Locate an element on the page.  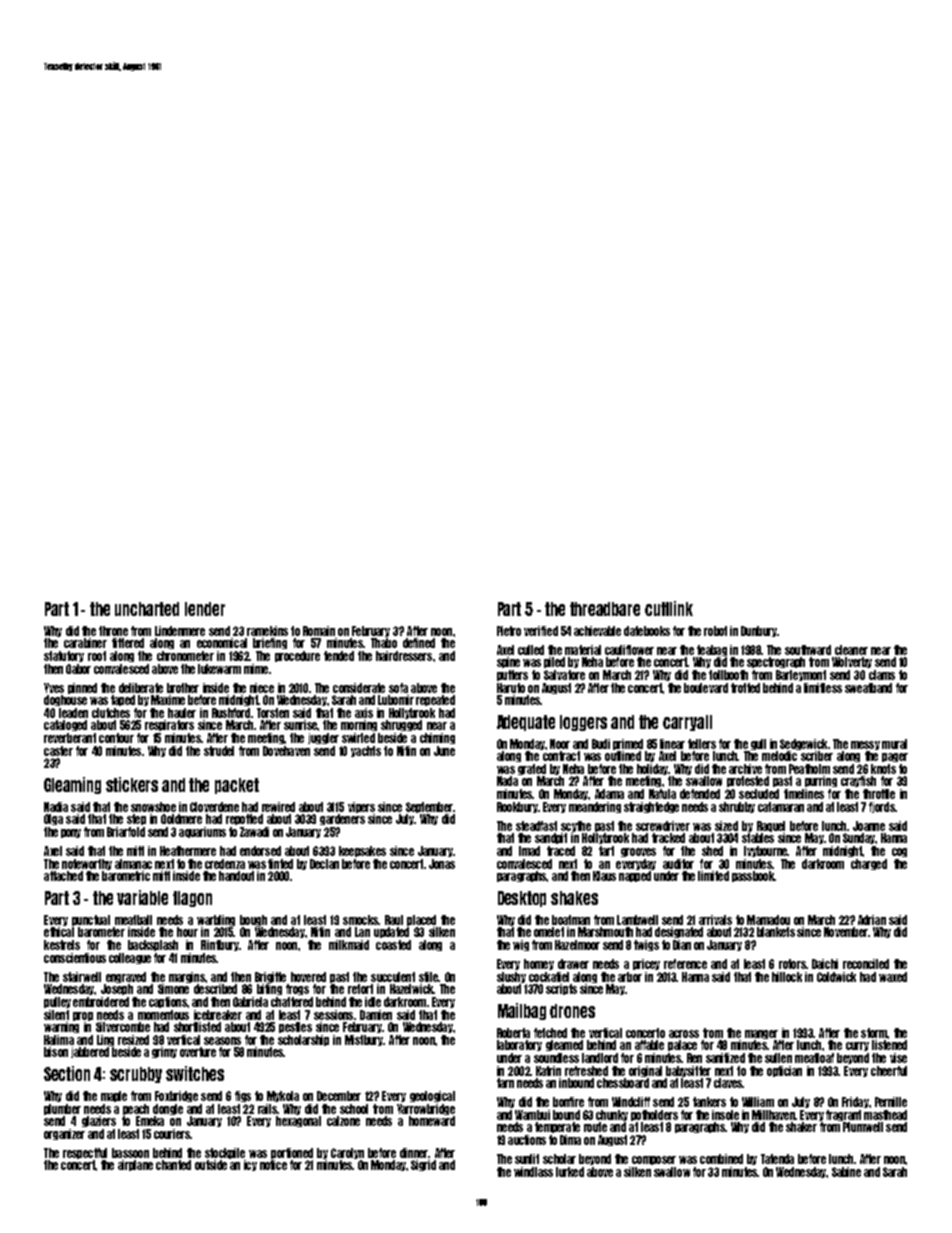
glaziers is located at coordinates (99, 1121).
